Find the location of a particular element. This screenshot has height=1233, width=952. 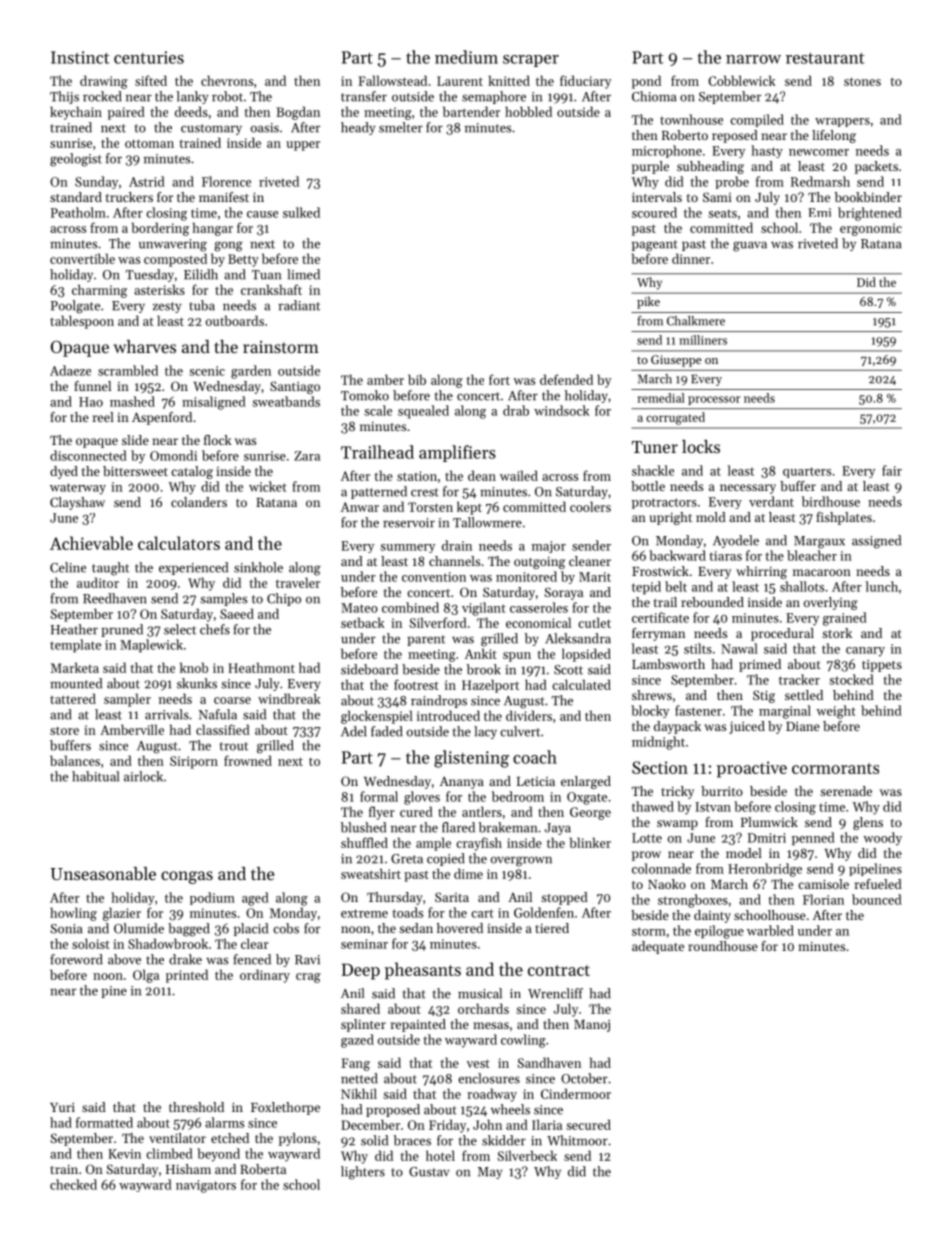

narrow is located at coordinates (753, 59).
